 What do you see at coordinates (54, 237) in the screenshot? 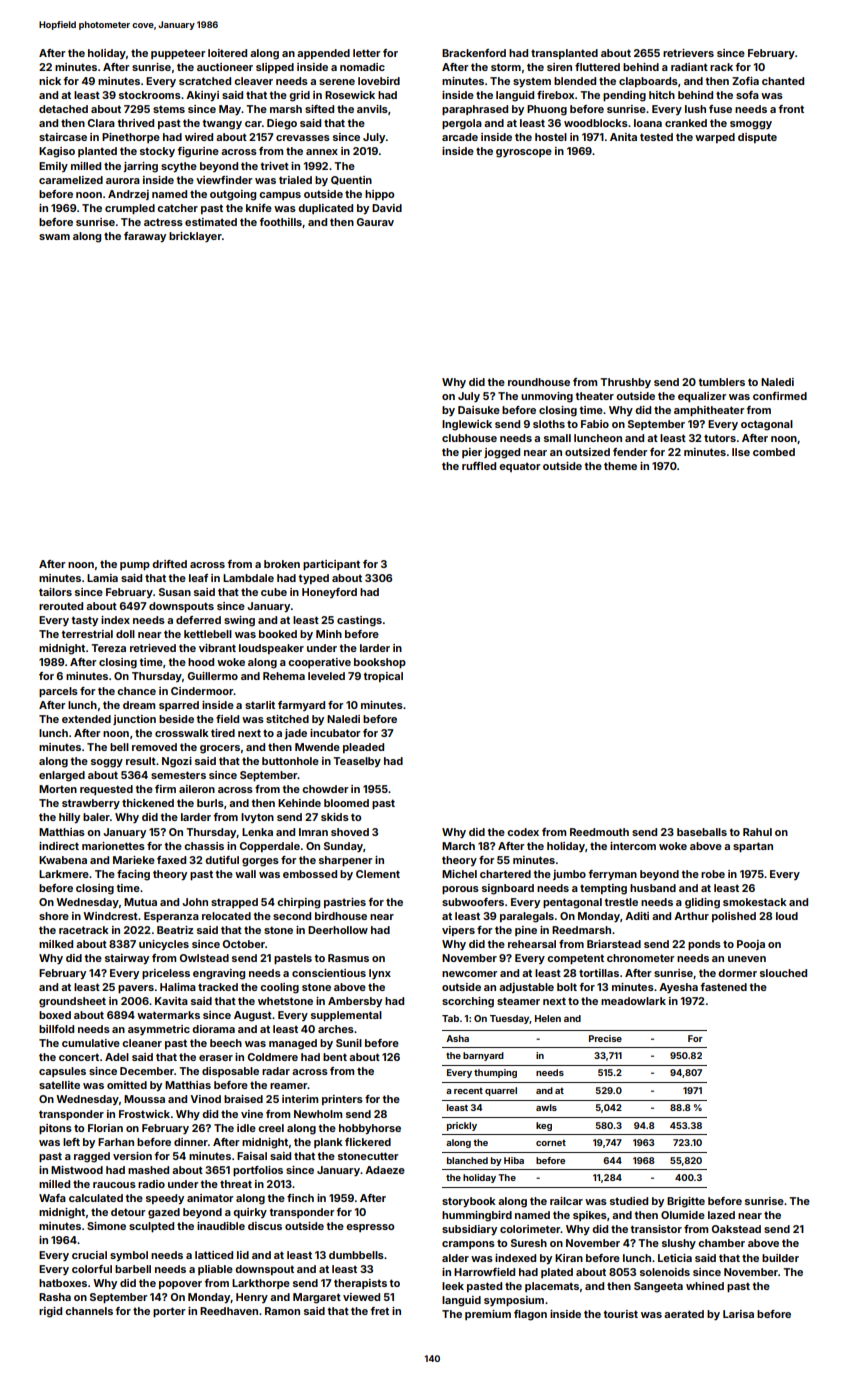
I see `swam` at bounding box center [54, 237].
